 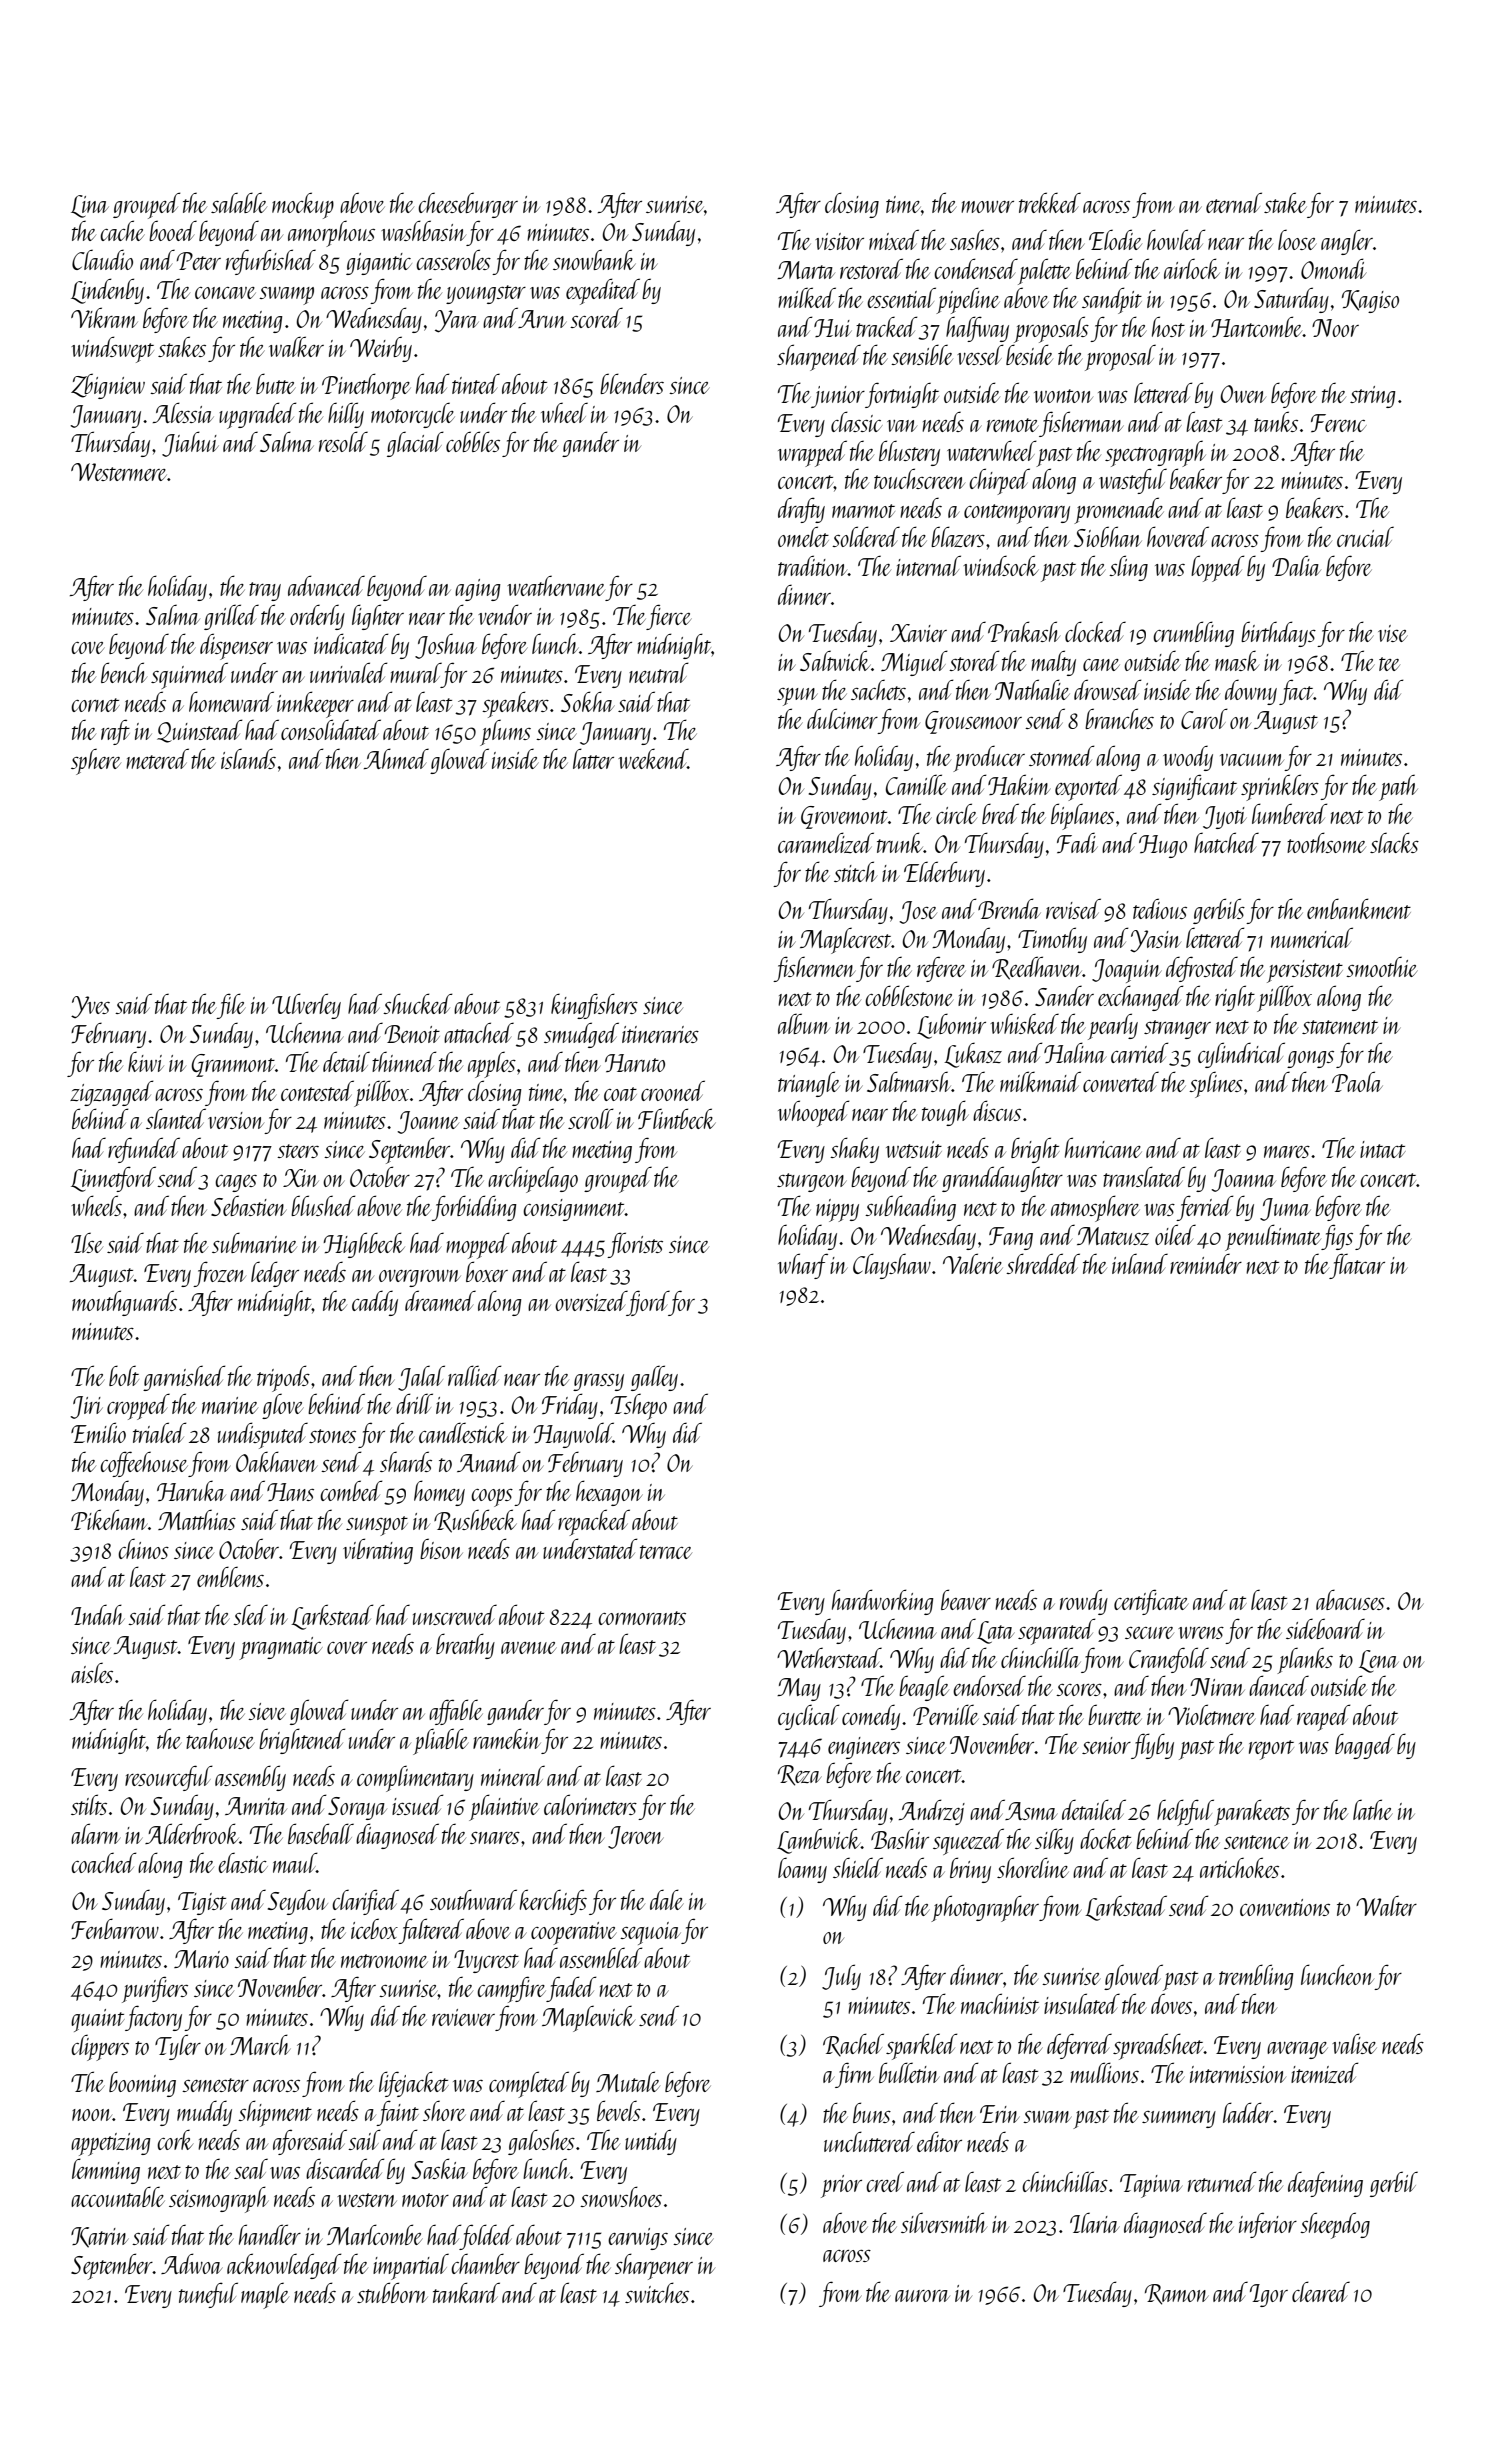 What do you see at coordinates (315, 704) in the screenshot?
I see `innkeeper` at bounding box center [315, 704].
